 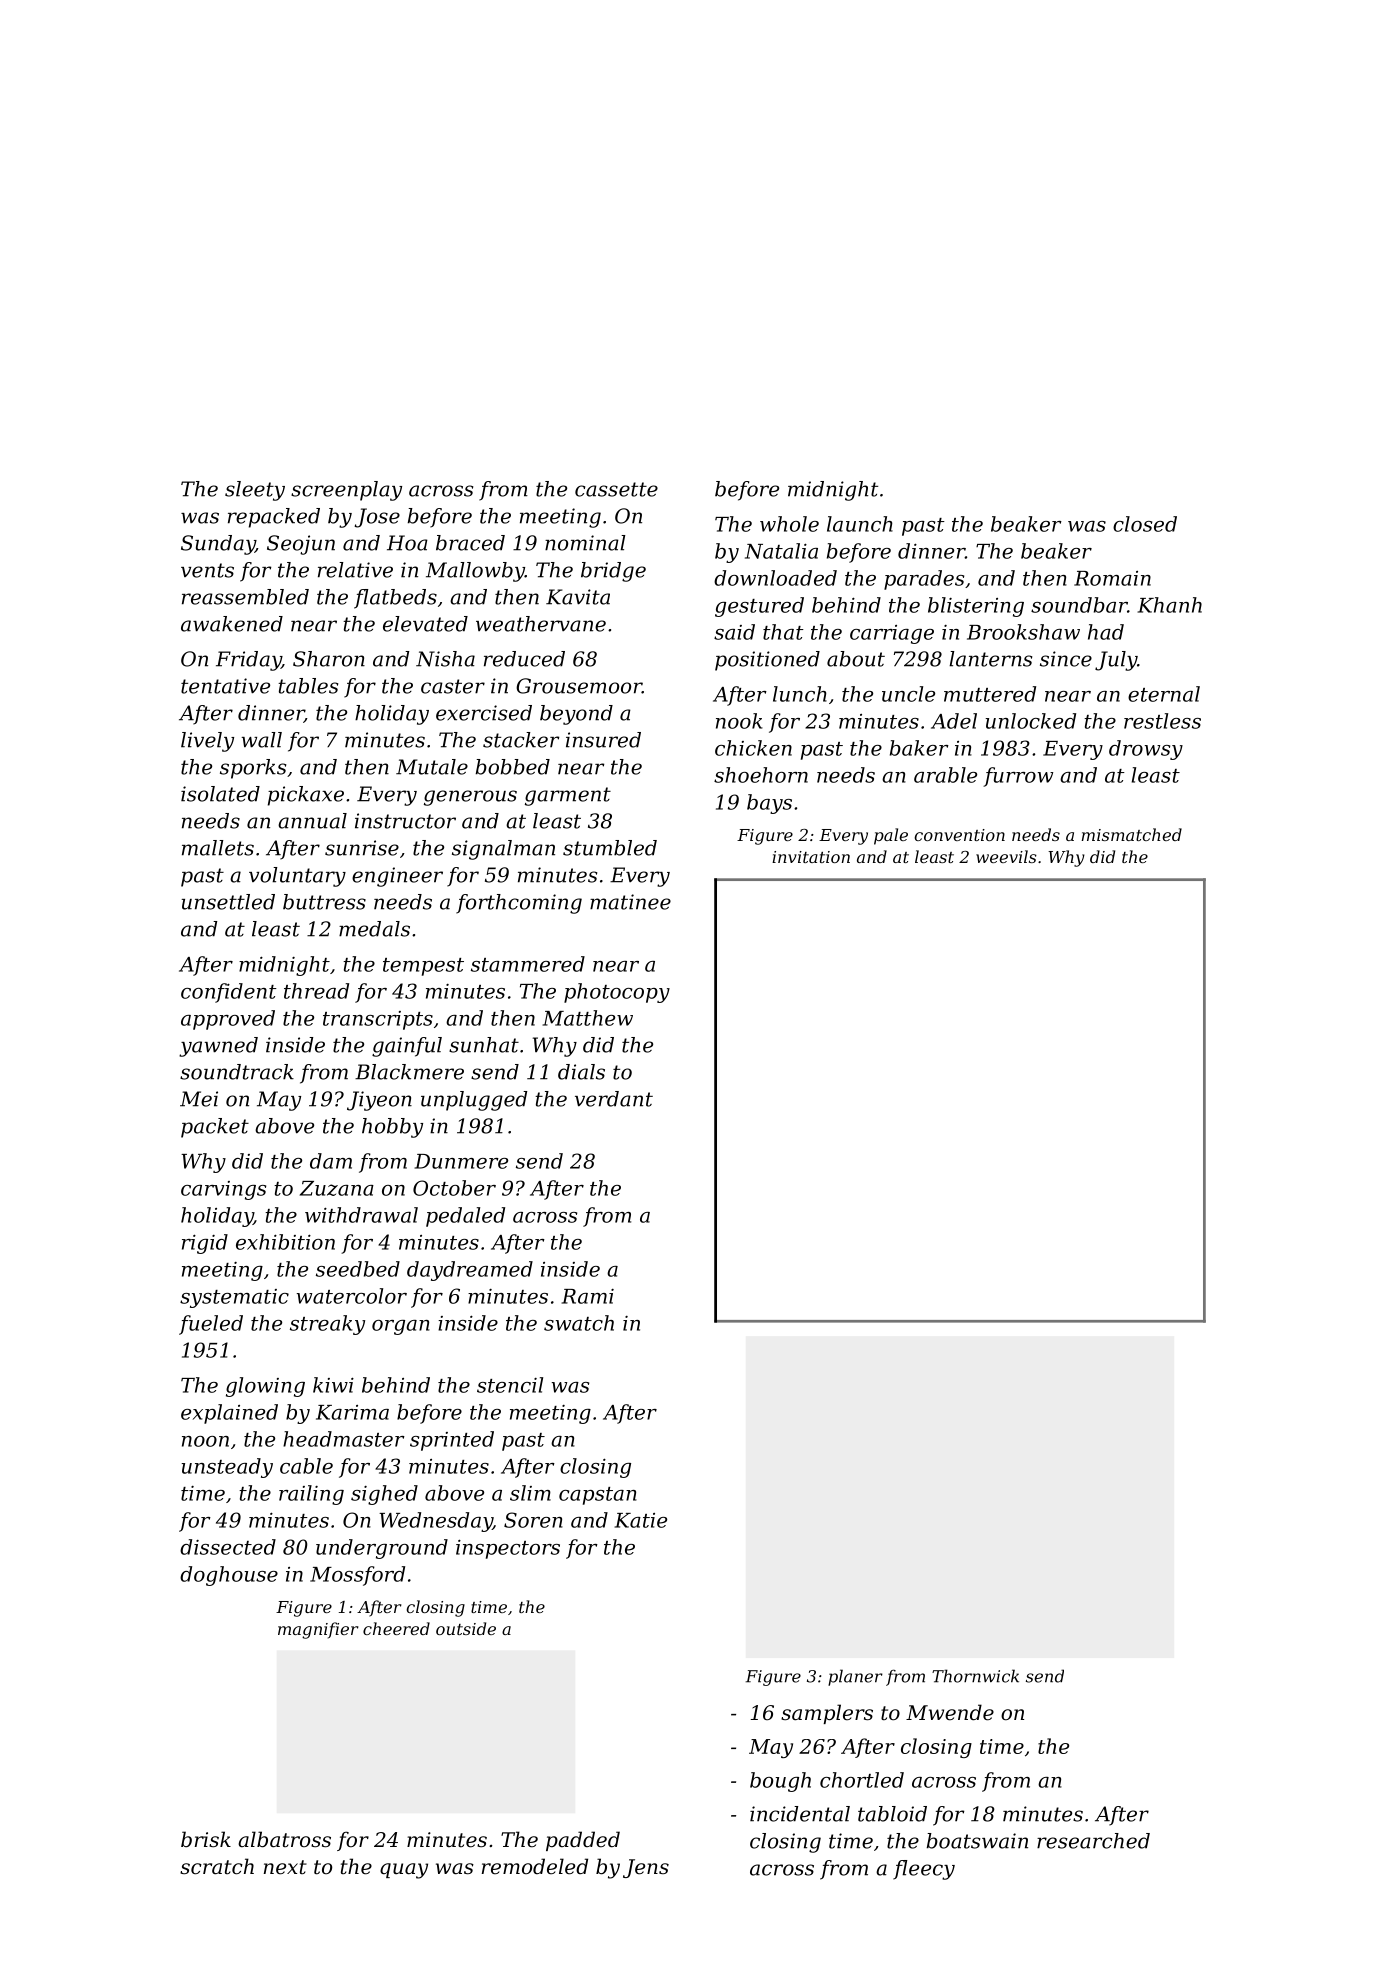 I want to click on albatross, so click(x=284, y=1839).
